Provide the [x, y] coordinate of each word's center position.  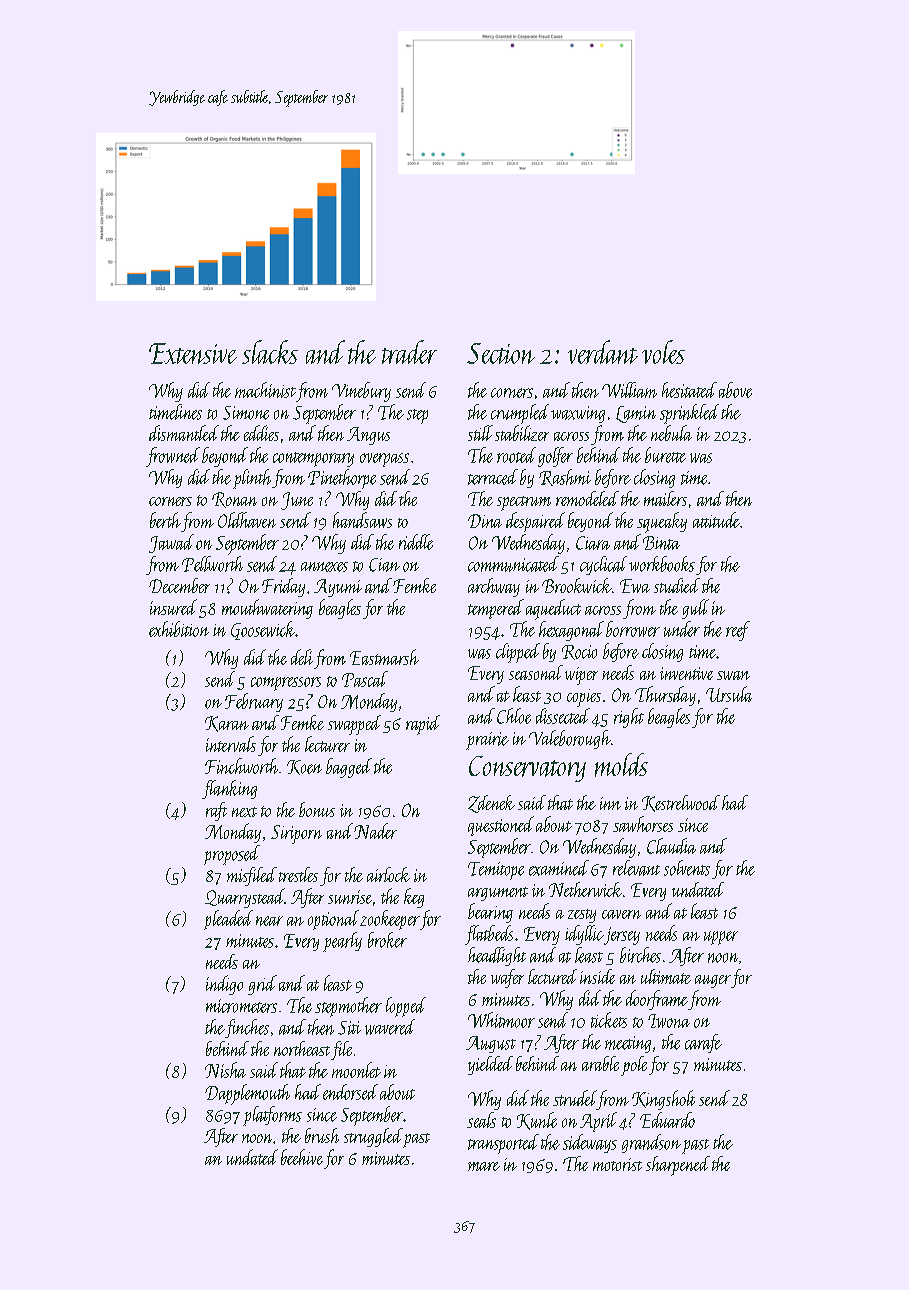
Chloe [514, 716]
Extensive [193, 353]
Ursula [729, 694]
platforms [272, 1116]
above [735, 390]
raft [216, 811]
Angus [368, 436]
